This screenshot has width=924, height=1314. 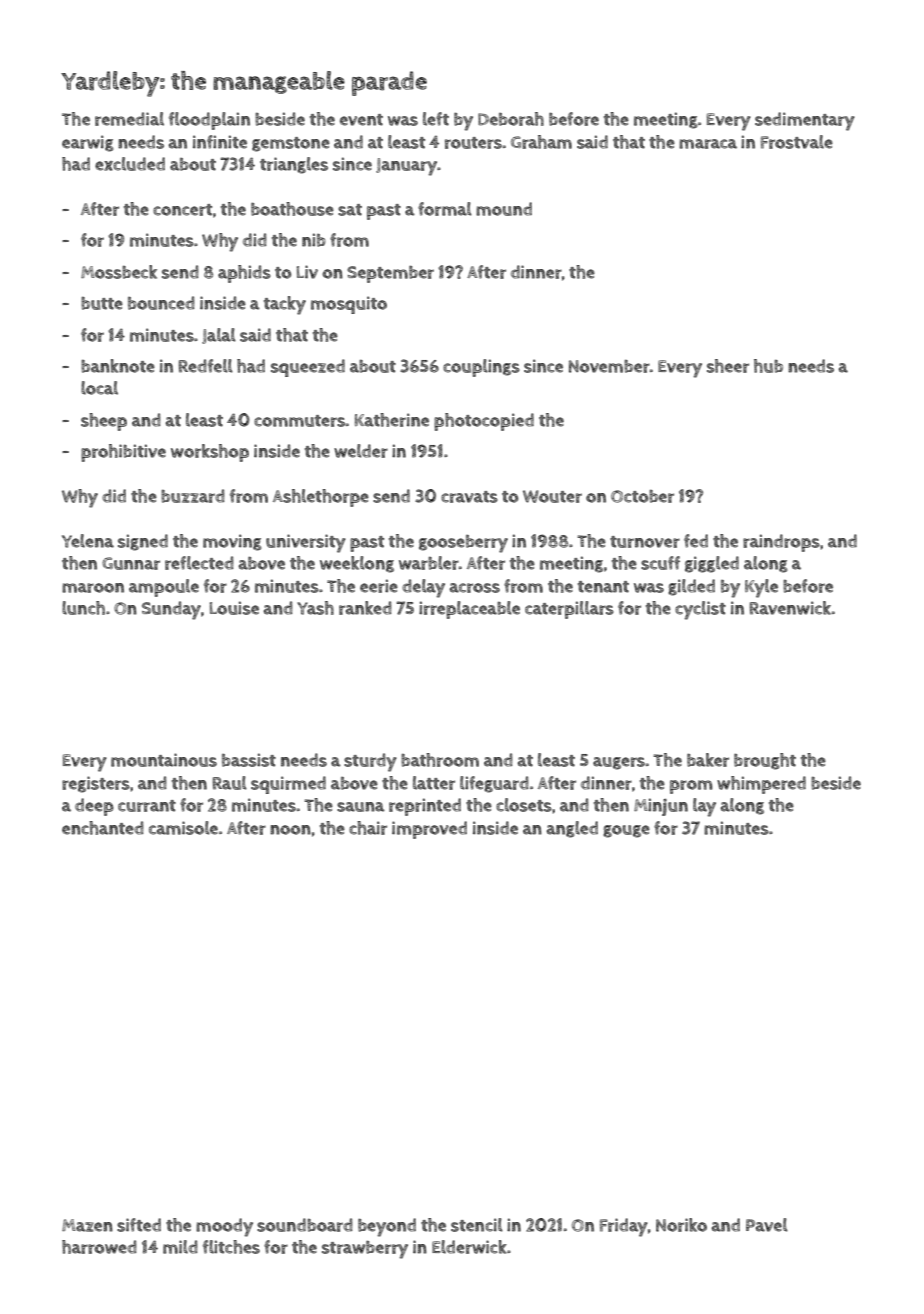 I want to click on left, so click(x=436, y=119).
